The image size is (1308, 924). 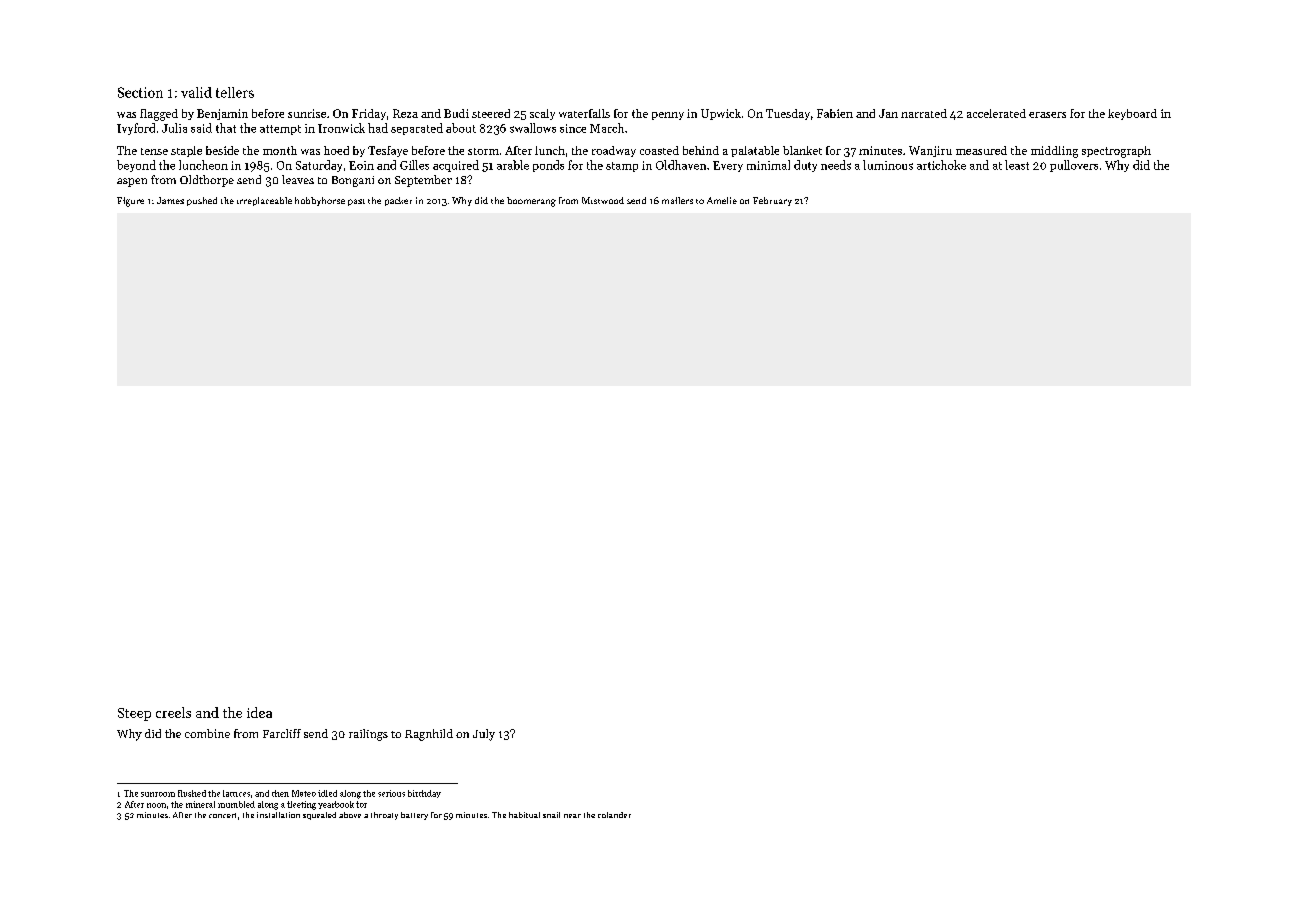 What do you see at coordinates (484, 735) in the document?
I see `July` at bounding box center [484, 735].
